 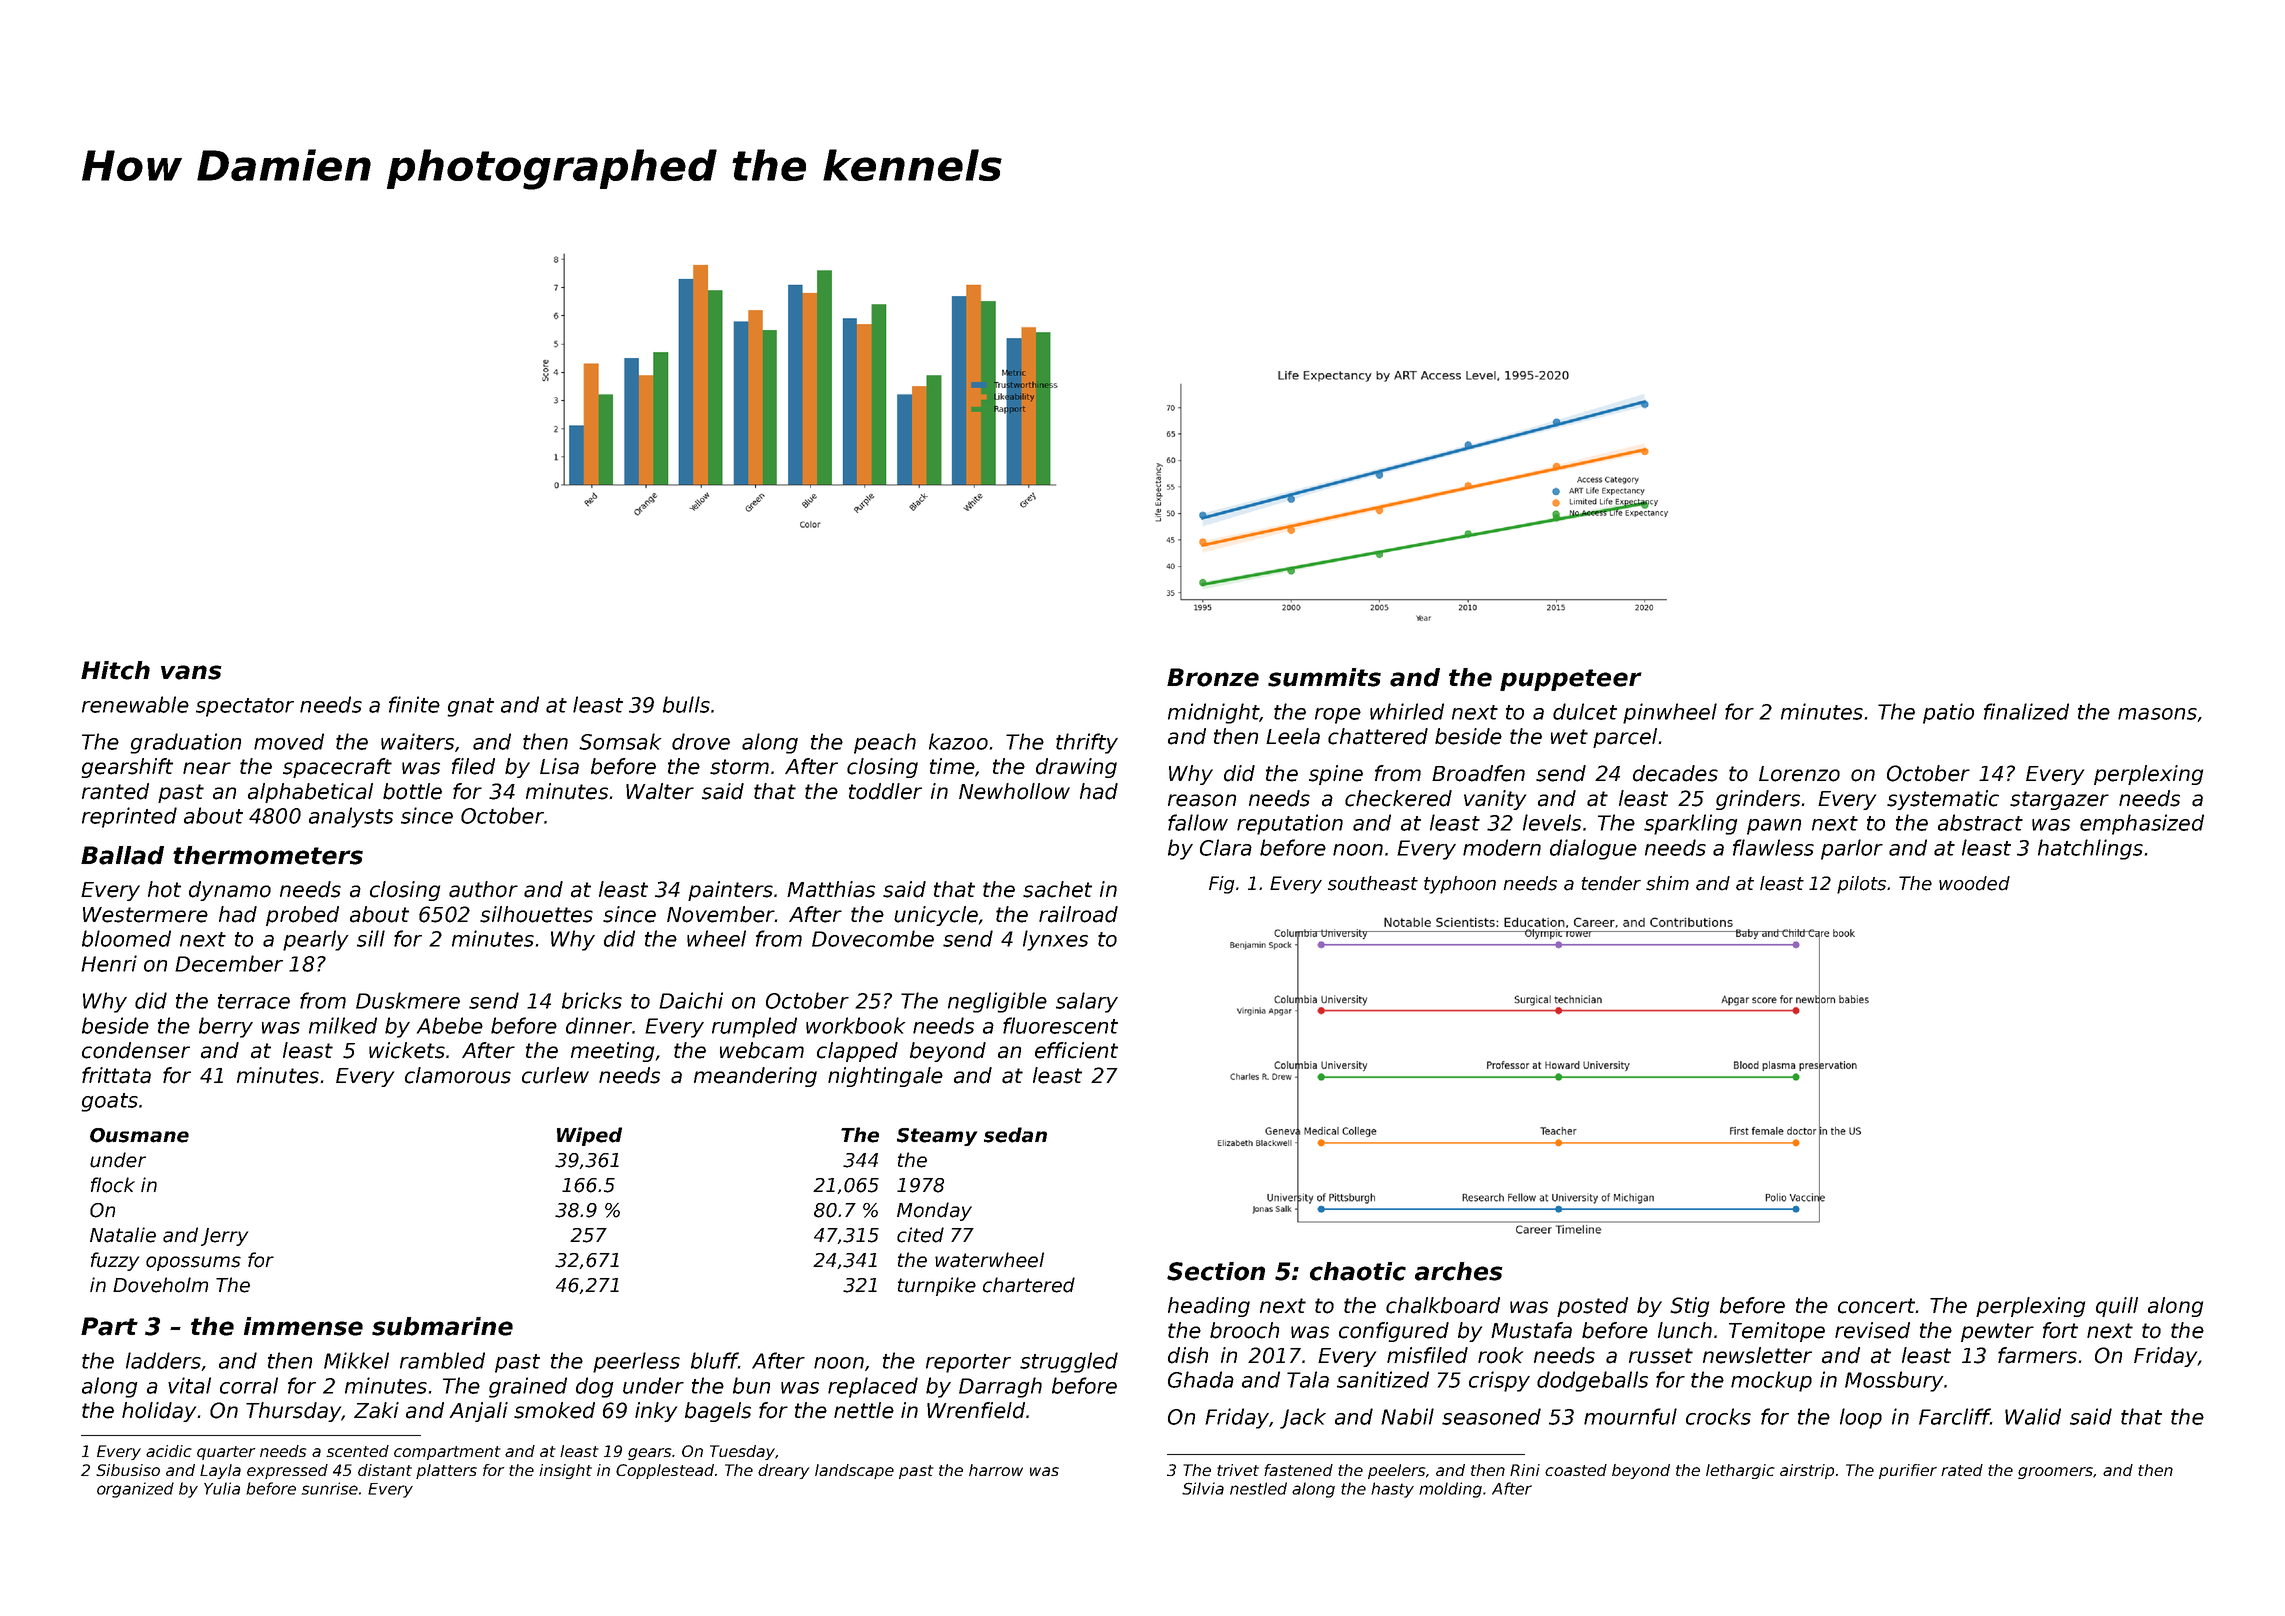 What do you see at coordinates (2090, 849) in the screenshot?
I see `hatchlings` at bounding box center [2090, 849].
